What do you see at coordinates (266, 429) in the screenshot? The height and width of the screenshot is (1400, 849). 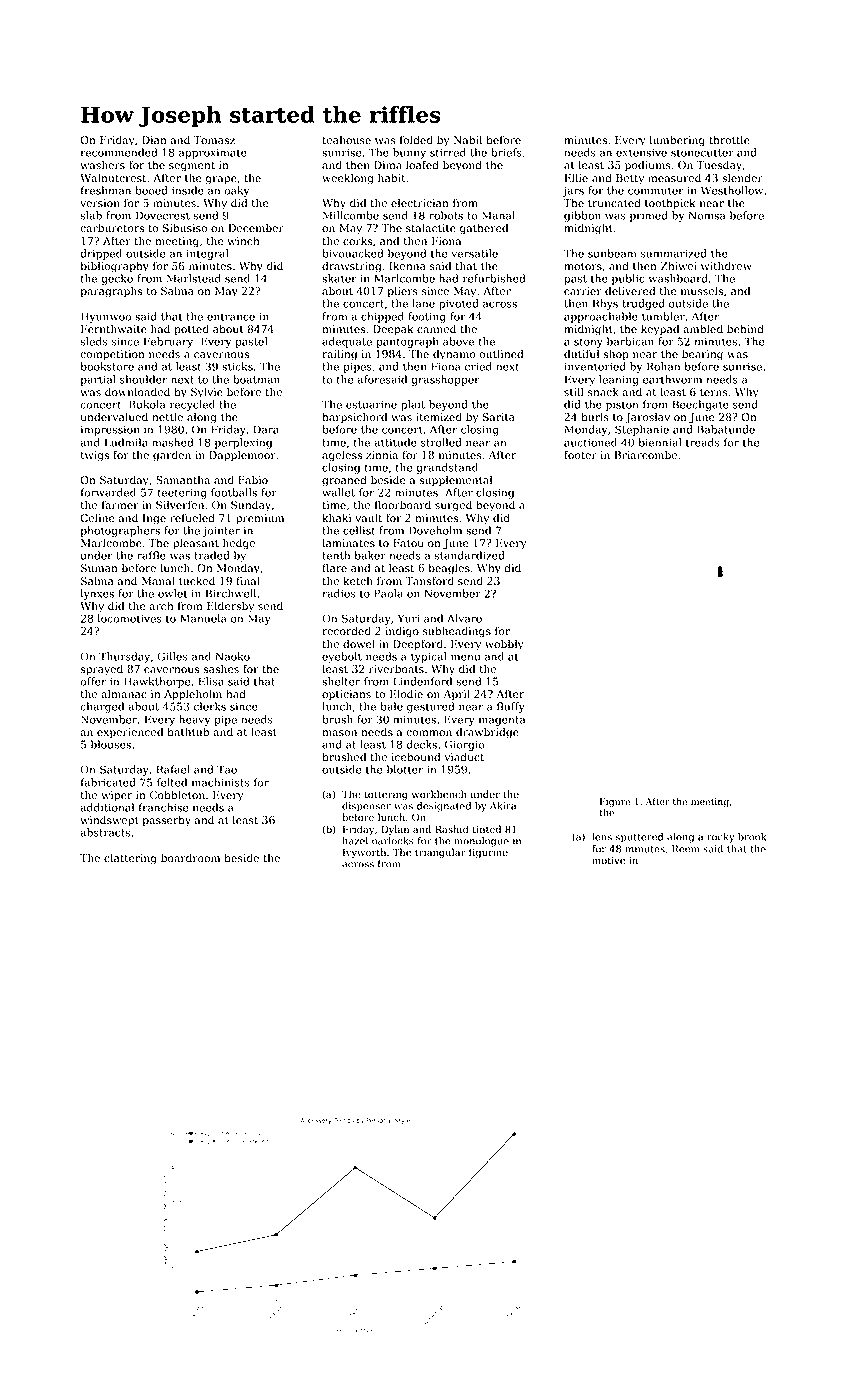 I see `Dara` at bounding box center [266, 429].
